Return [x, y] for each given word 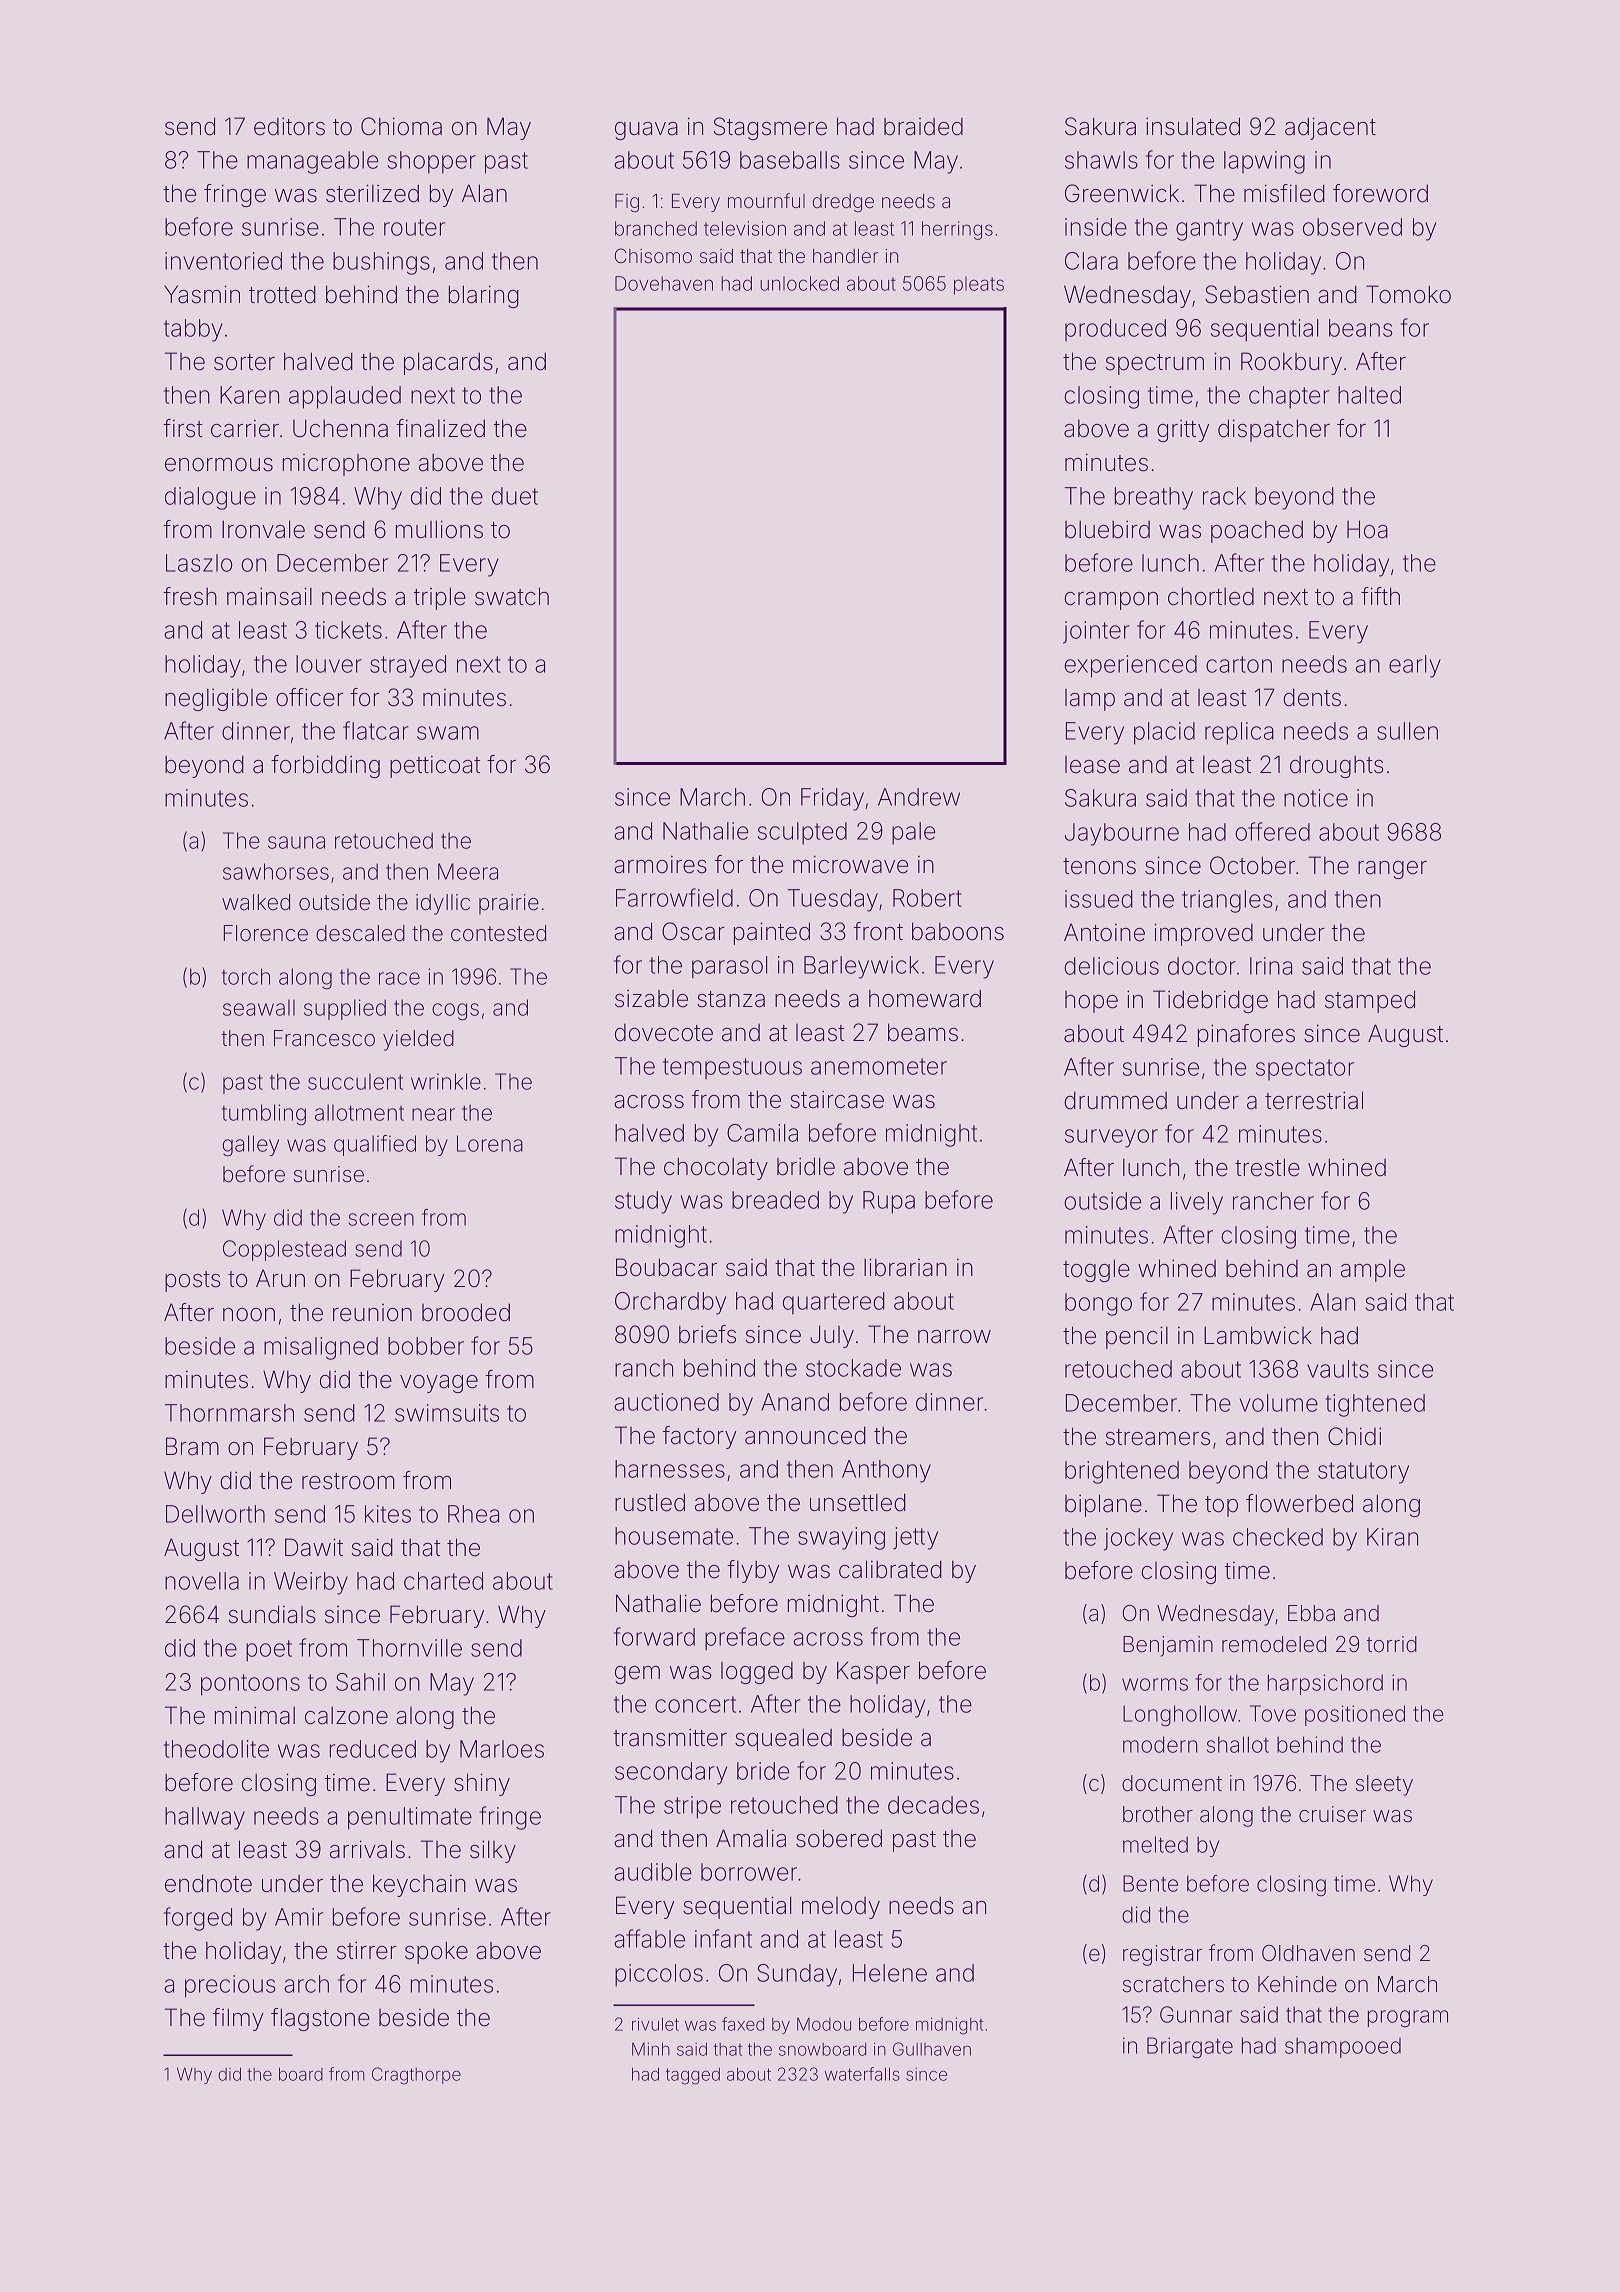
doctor [1202, 966]
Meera [468, 871]
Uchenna [340, 428]
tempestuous [732, 1068]
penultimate [410, 1818]
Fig [627, 203]
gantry [1209, 230]
